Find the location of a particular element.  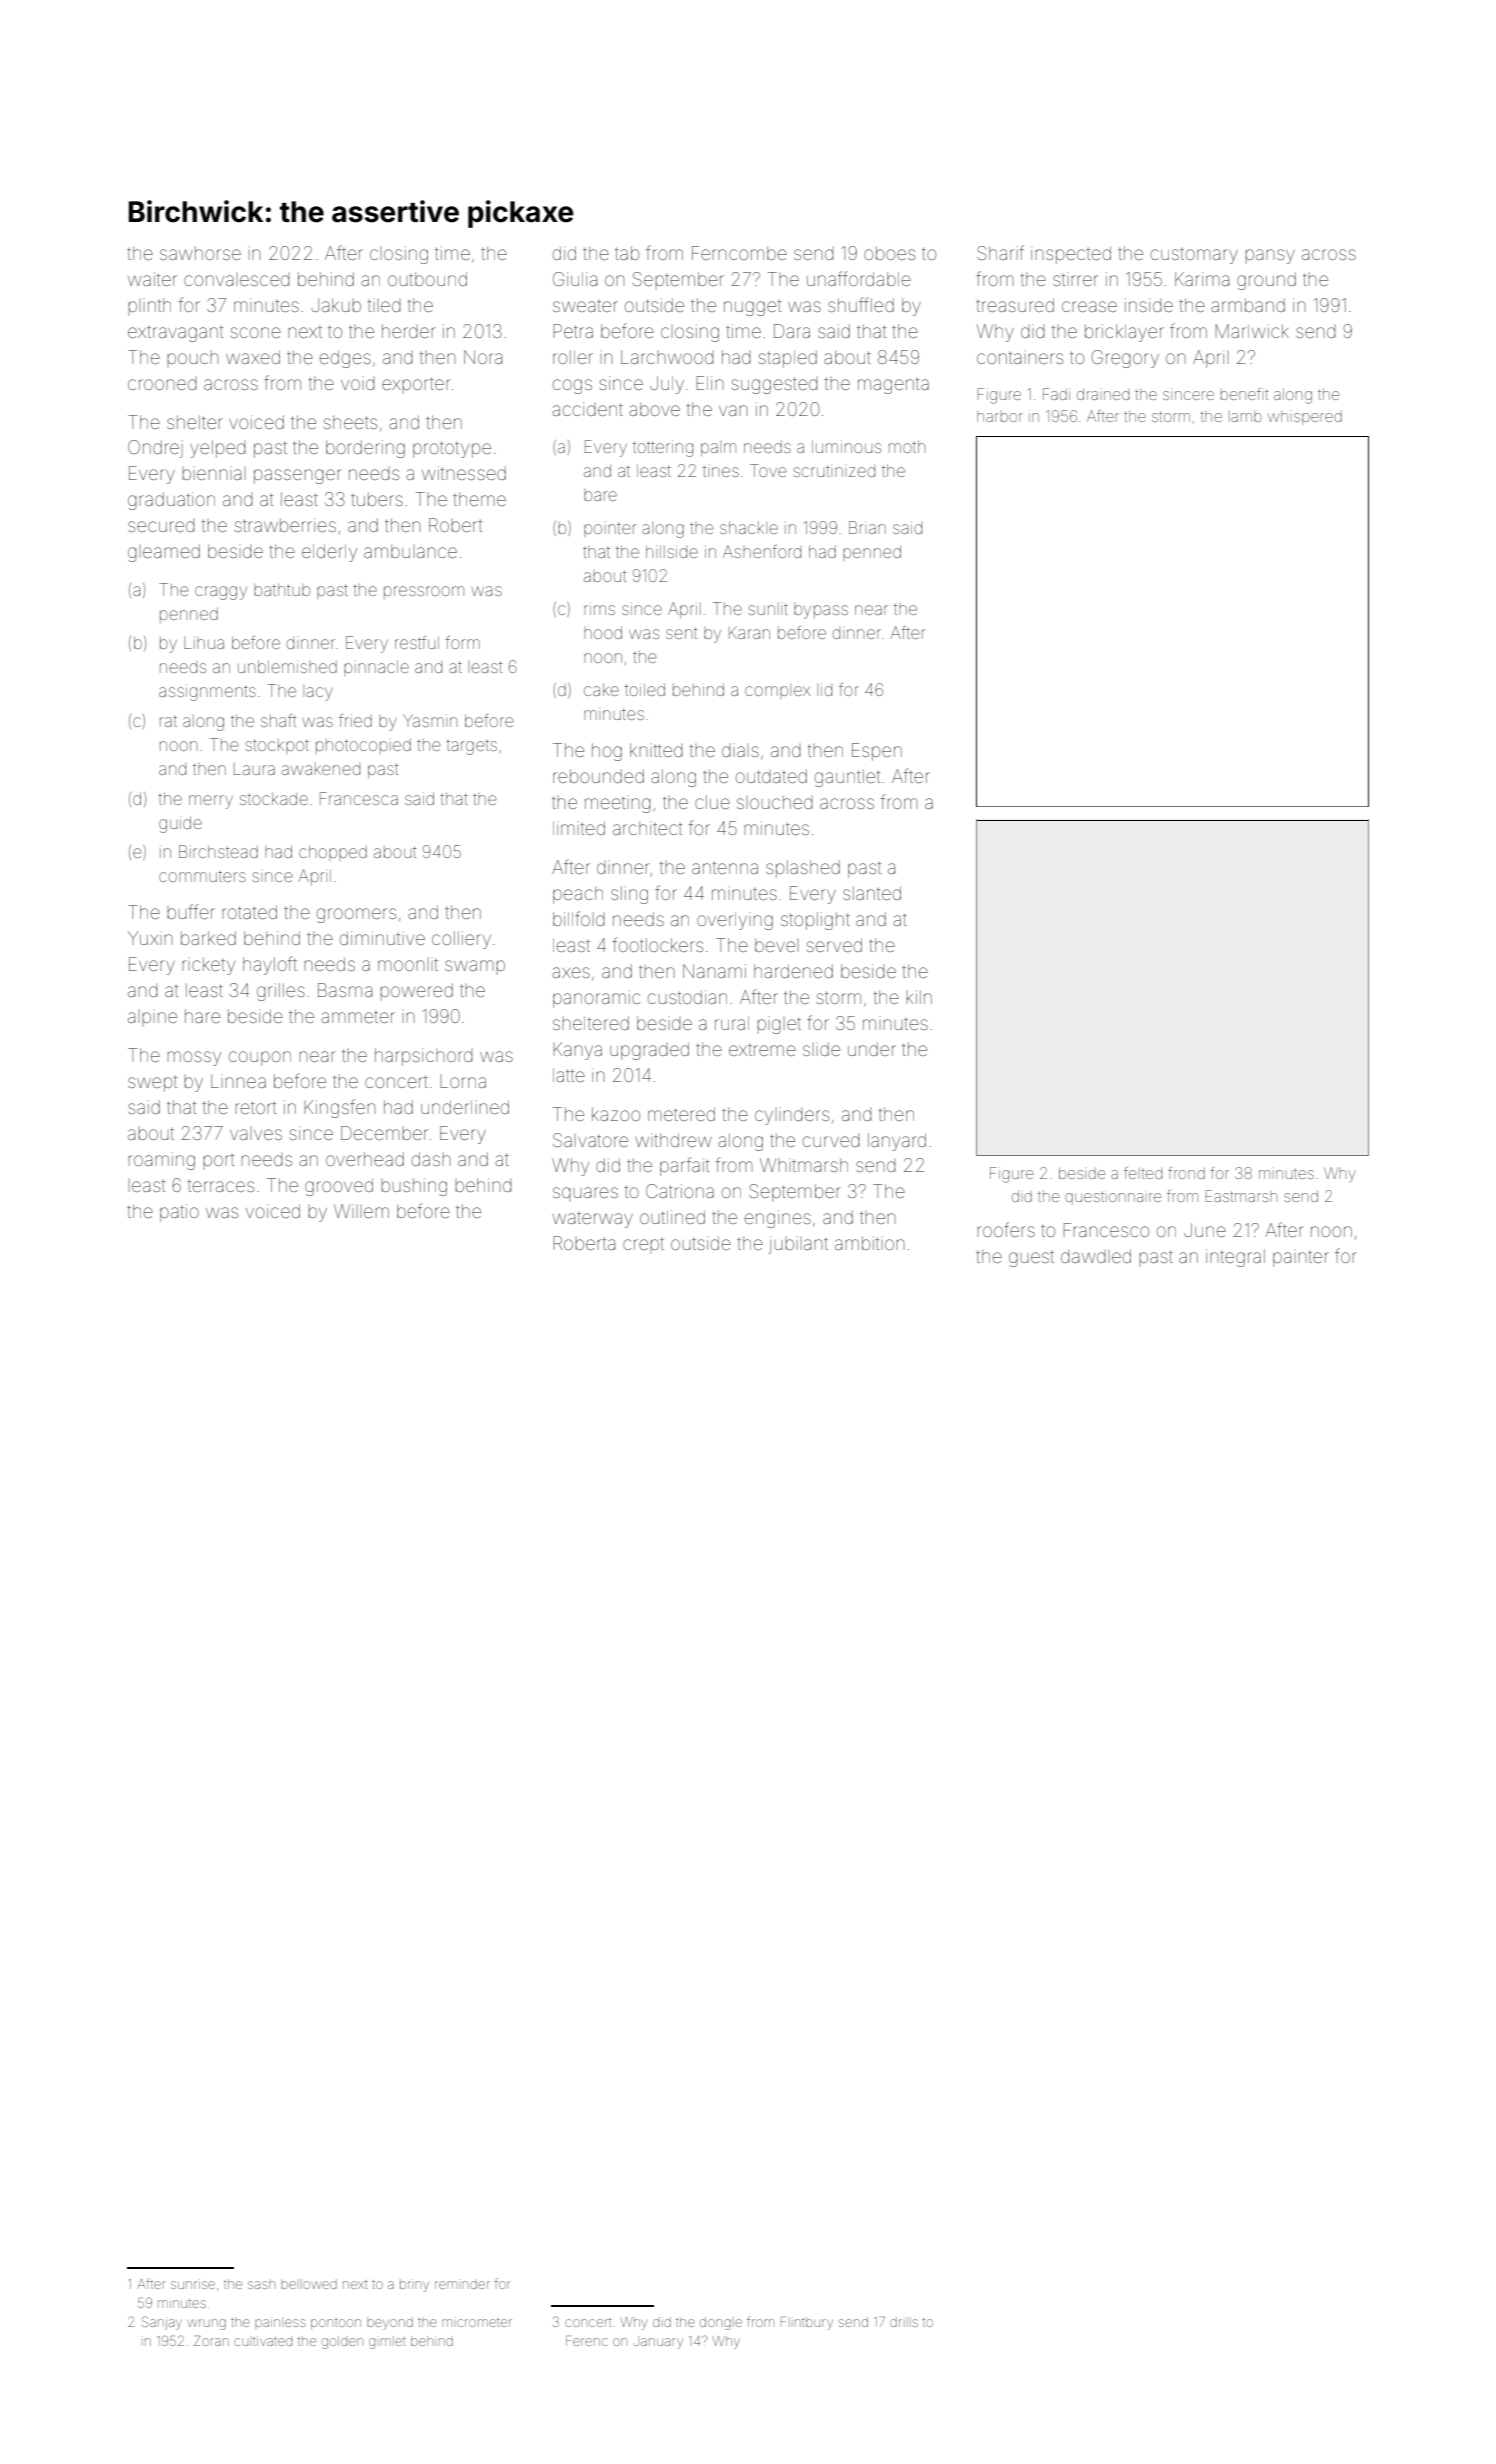

metered is located at coordinates (681, 1114).
